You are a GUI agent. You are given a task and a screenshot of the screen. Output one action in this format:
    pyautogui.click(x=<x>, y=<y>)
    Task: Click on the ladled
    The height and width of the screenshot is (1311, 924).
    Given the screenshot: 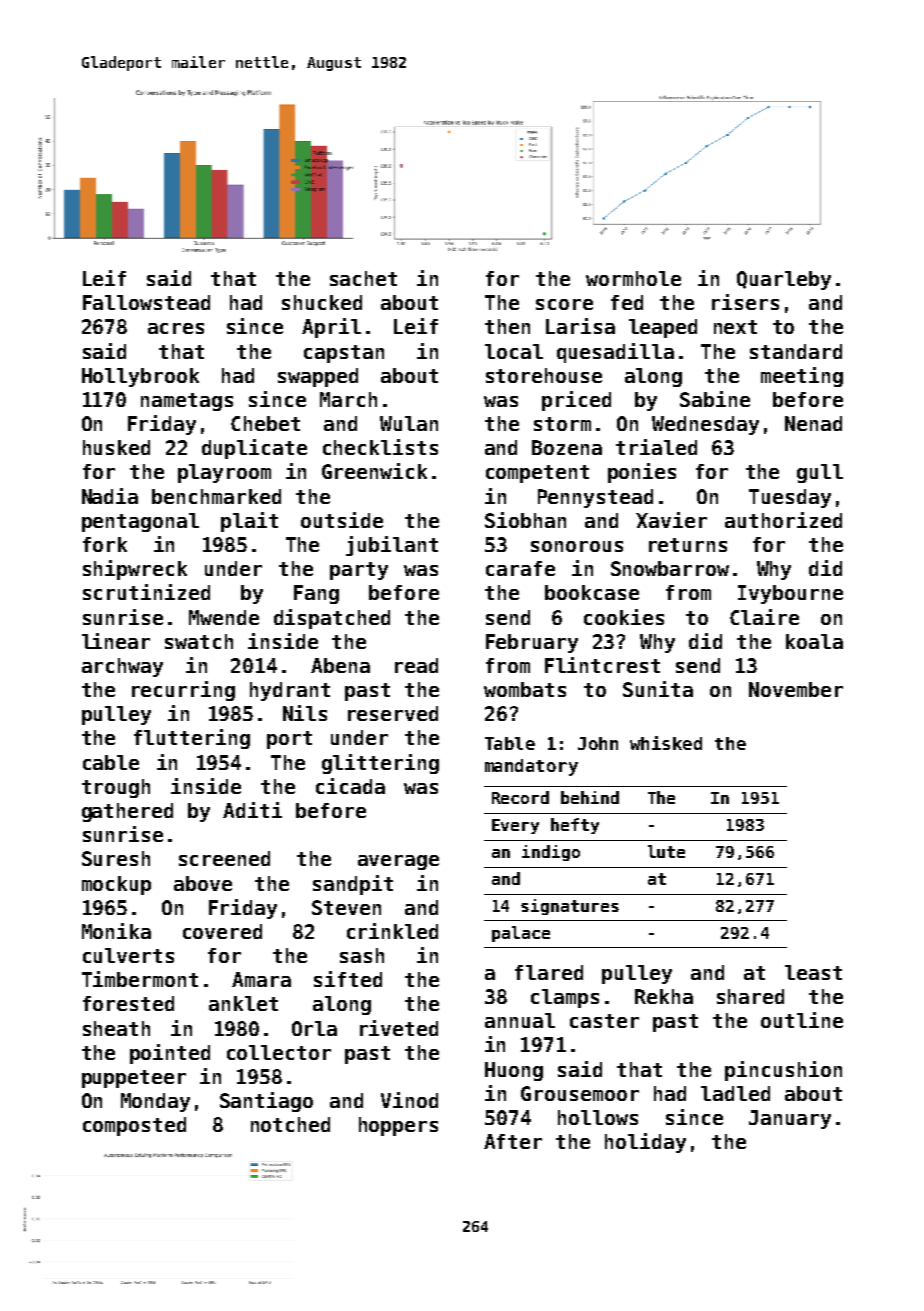 What is the action you would take?
    pyautogui.click(x=735, y=1093)
